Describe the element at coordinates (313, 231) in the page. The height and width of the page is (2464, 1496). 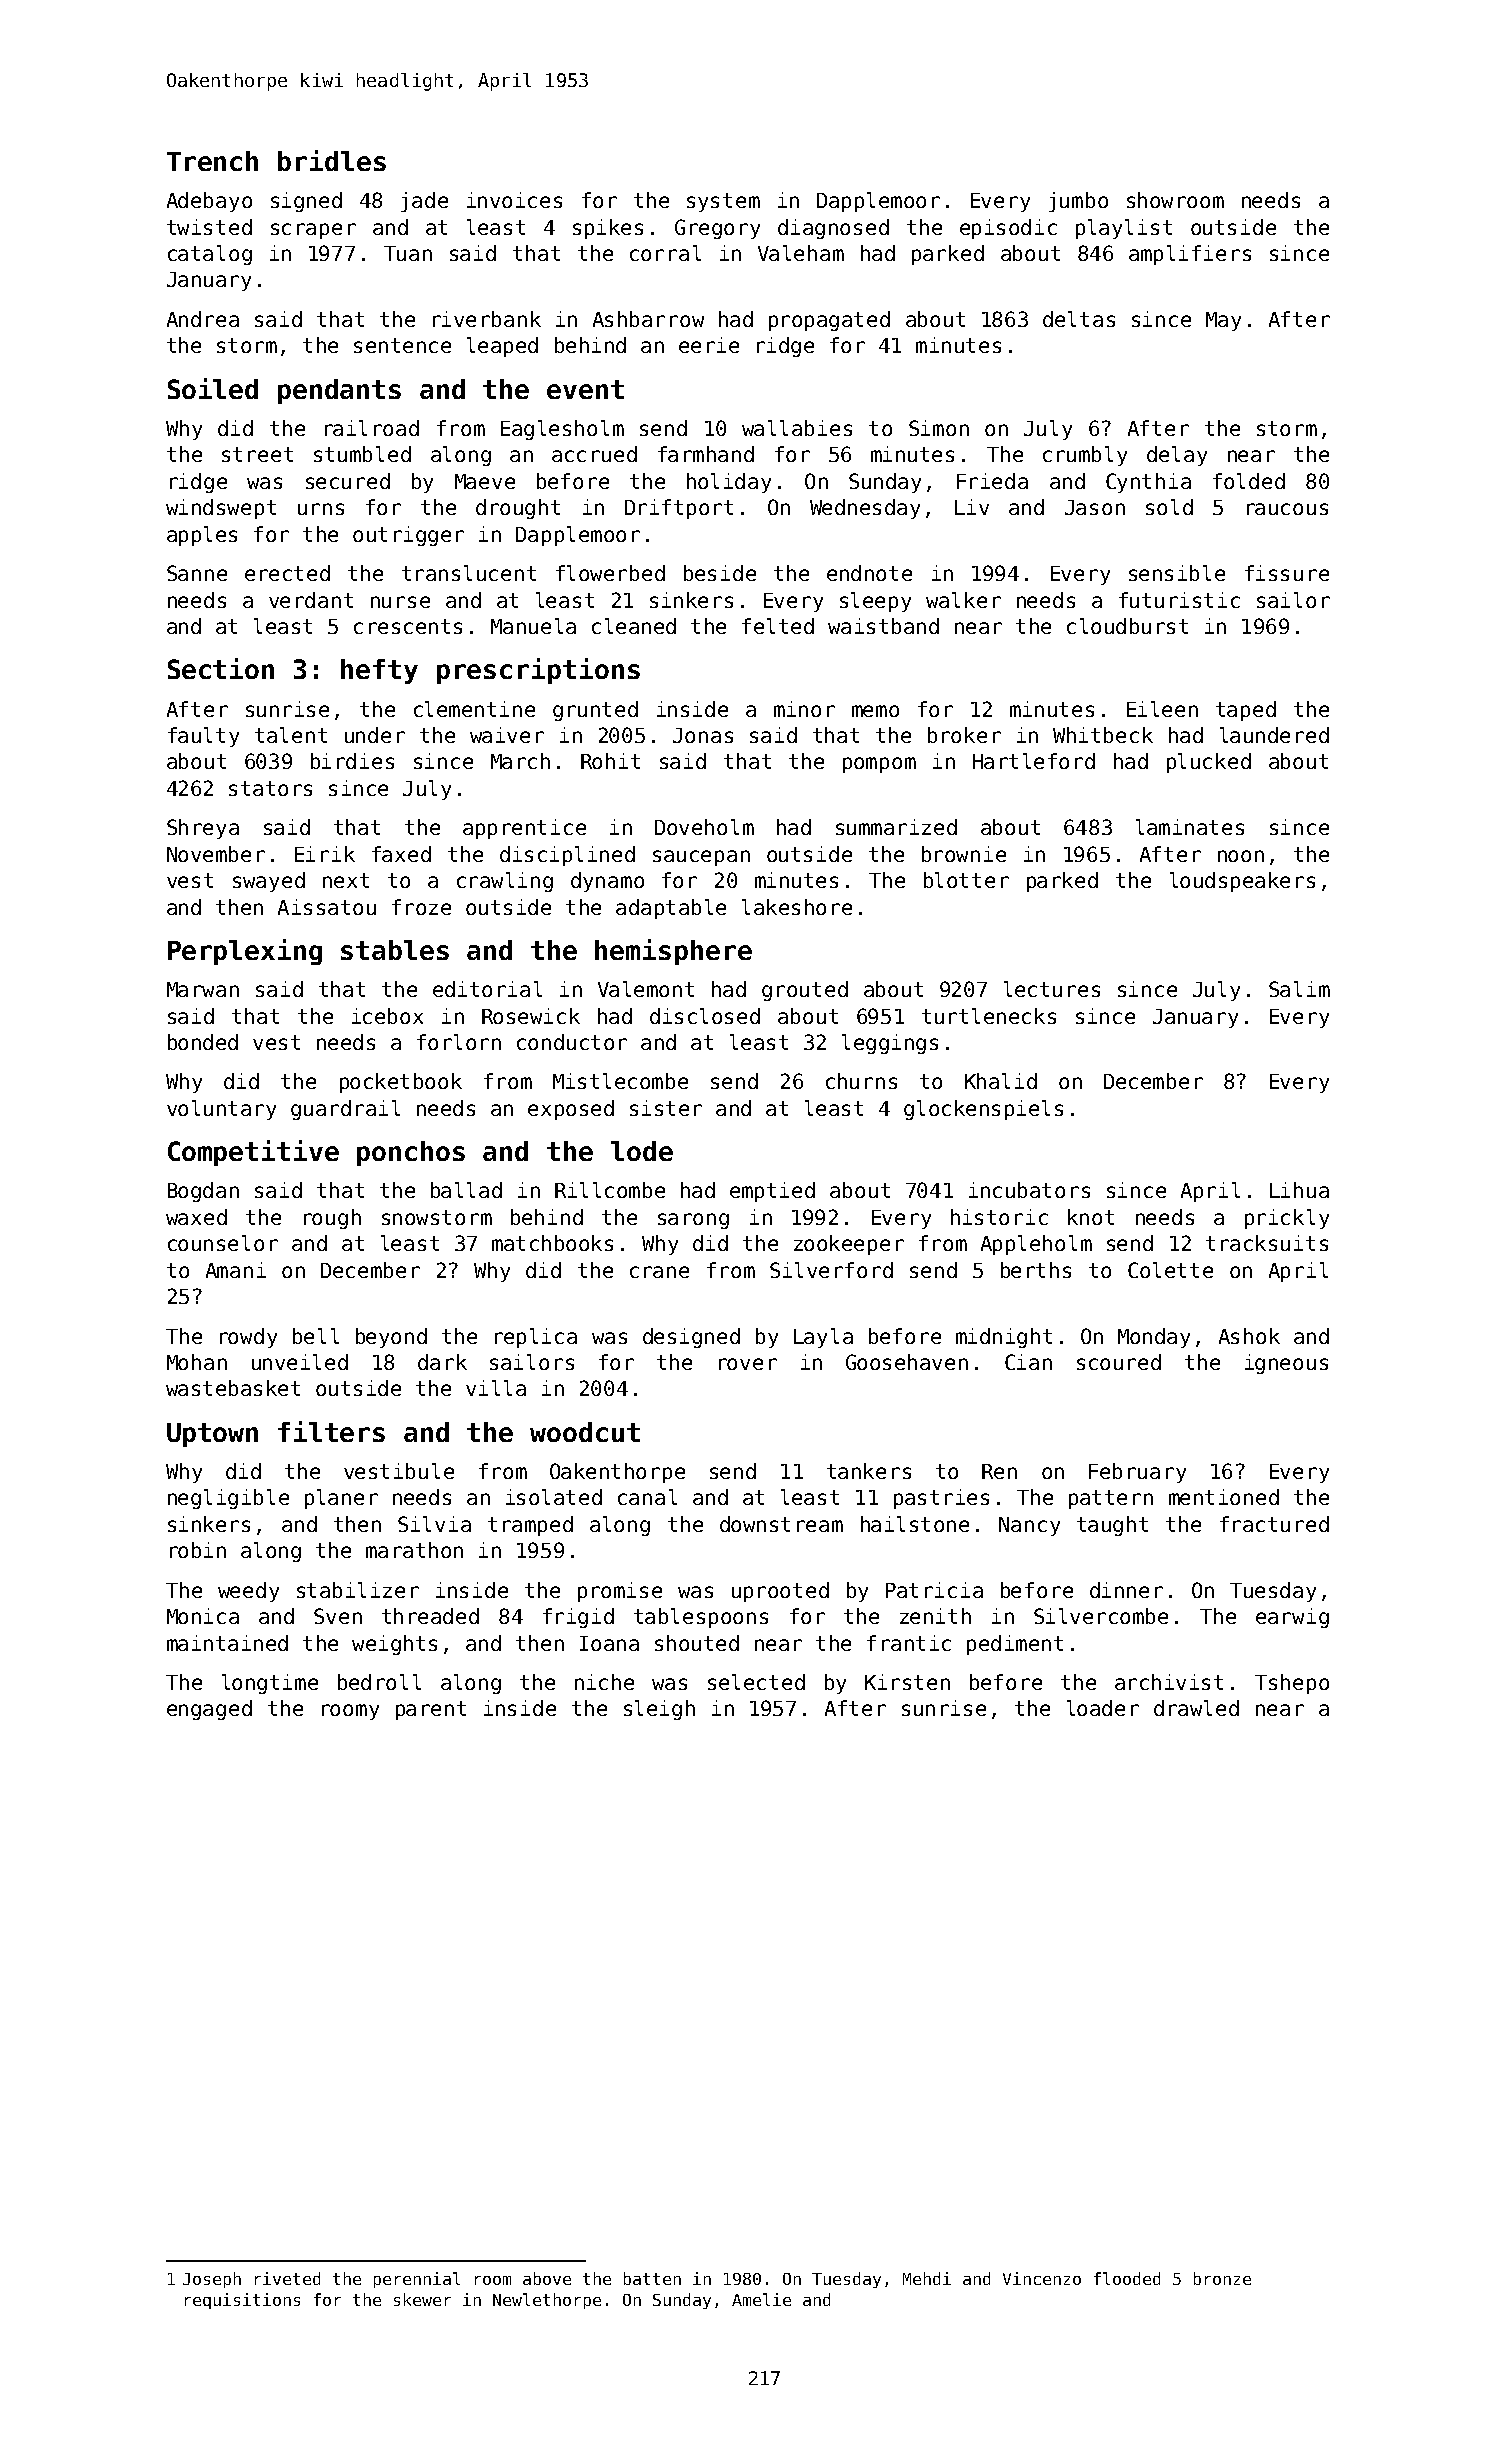
I see `scraper` at that location.
